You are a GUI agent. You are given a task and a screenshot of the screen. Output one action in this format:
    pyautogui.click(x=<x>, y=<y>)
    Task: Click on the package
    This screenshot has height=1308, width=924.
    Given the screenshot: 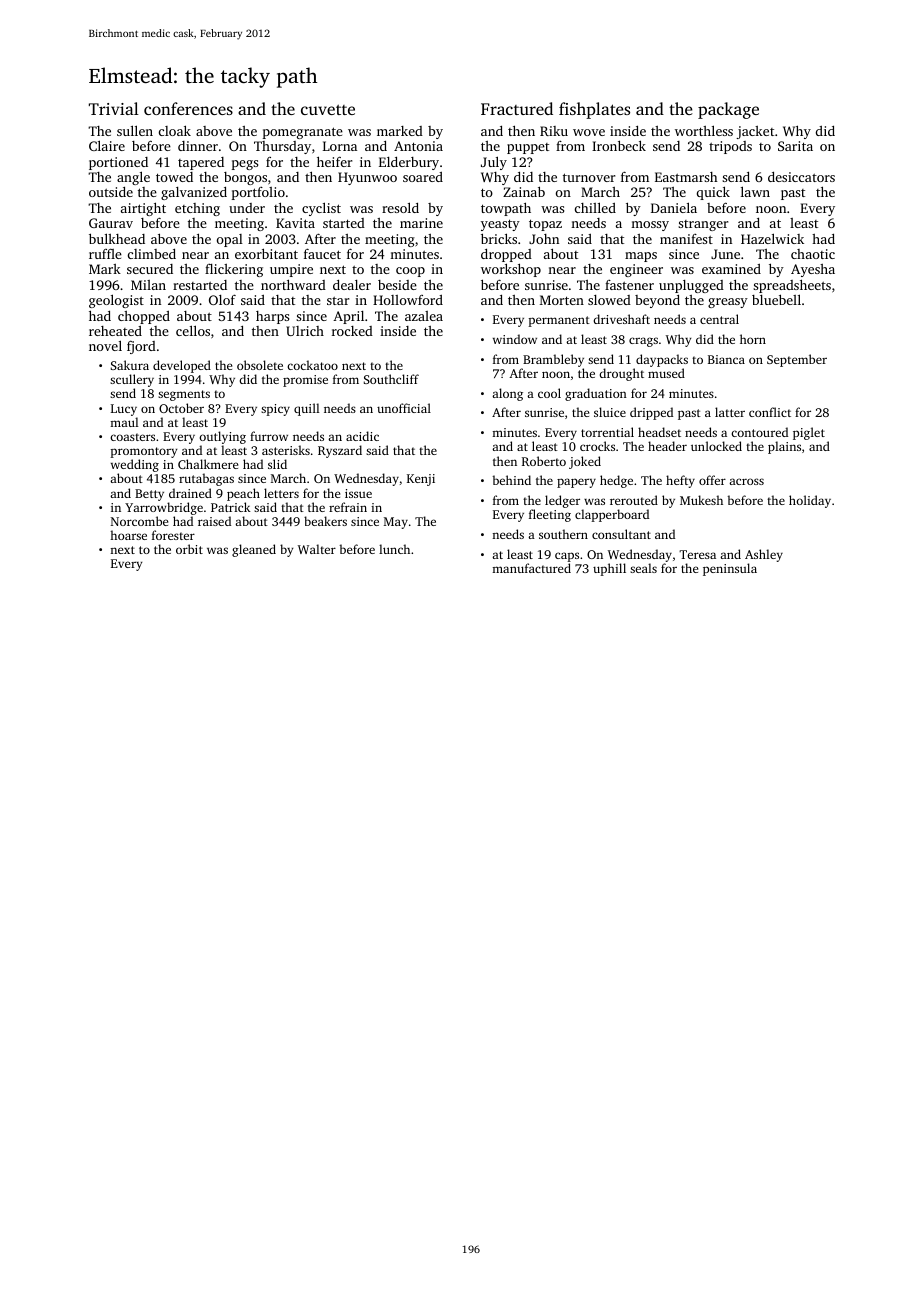 What is the action you would take?
    pyautogui.click(x=728, y=110)
